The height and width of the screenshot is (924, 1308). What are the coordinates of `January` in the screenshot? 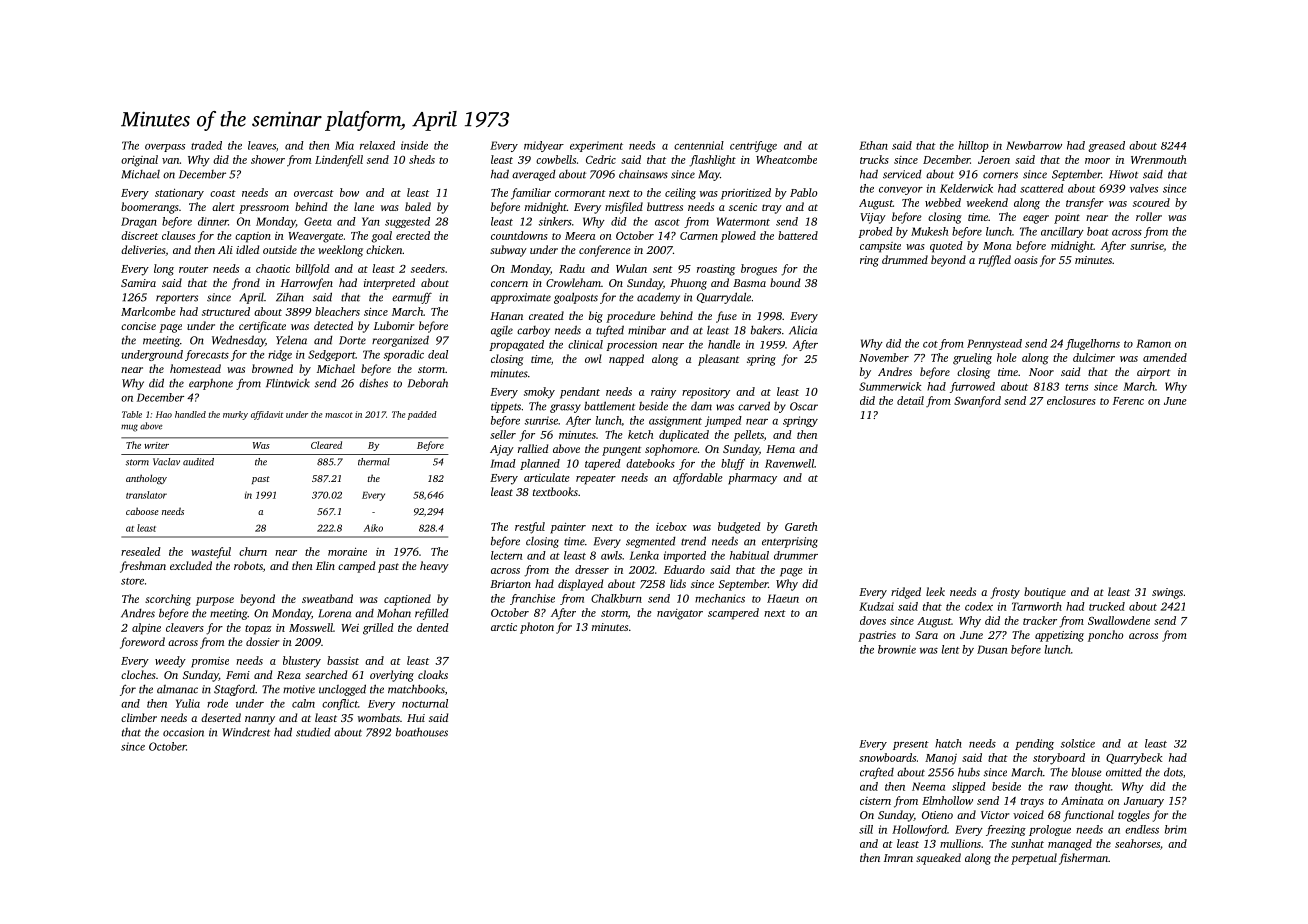 It's located at (1144, 802).
